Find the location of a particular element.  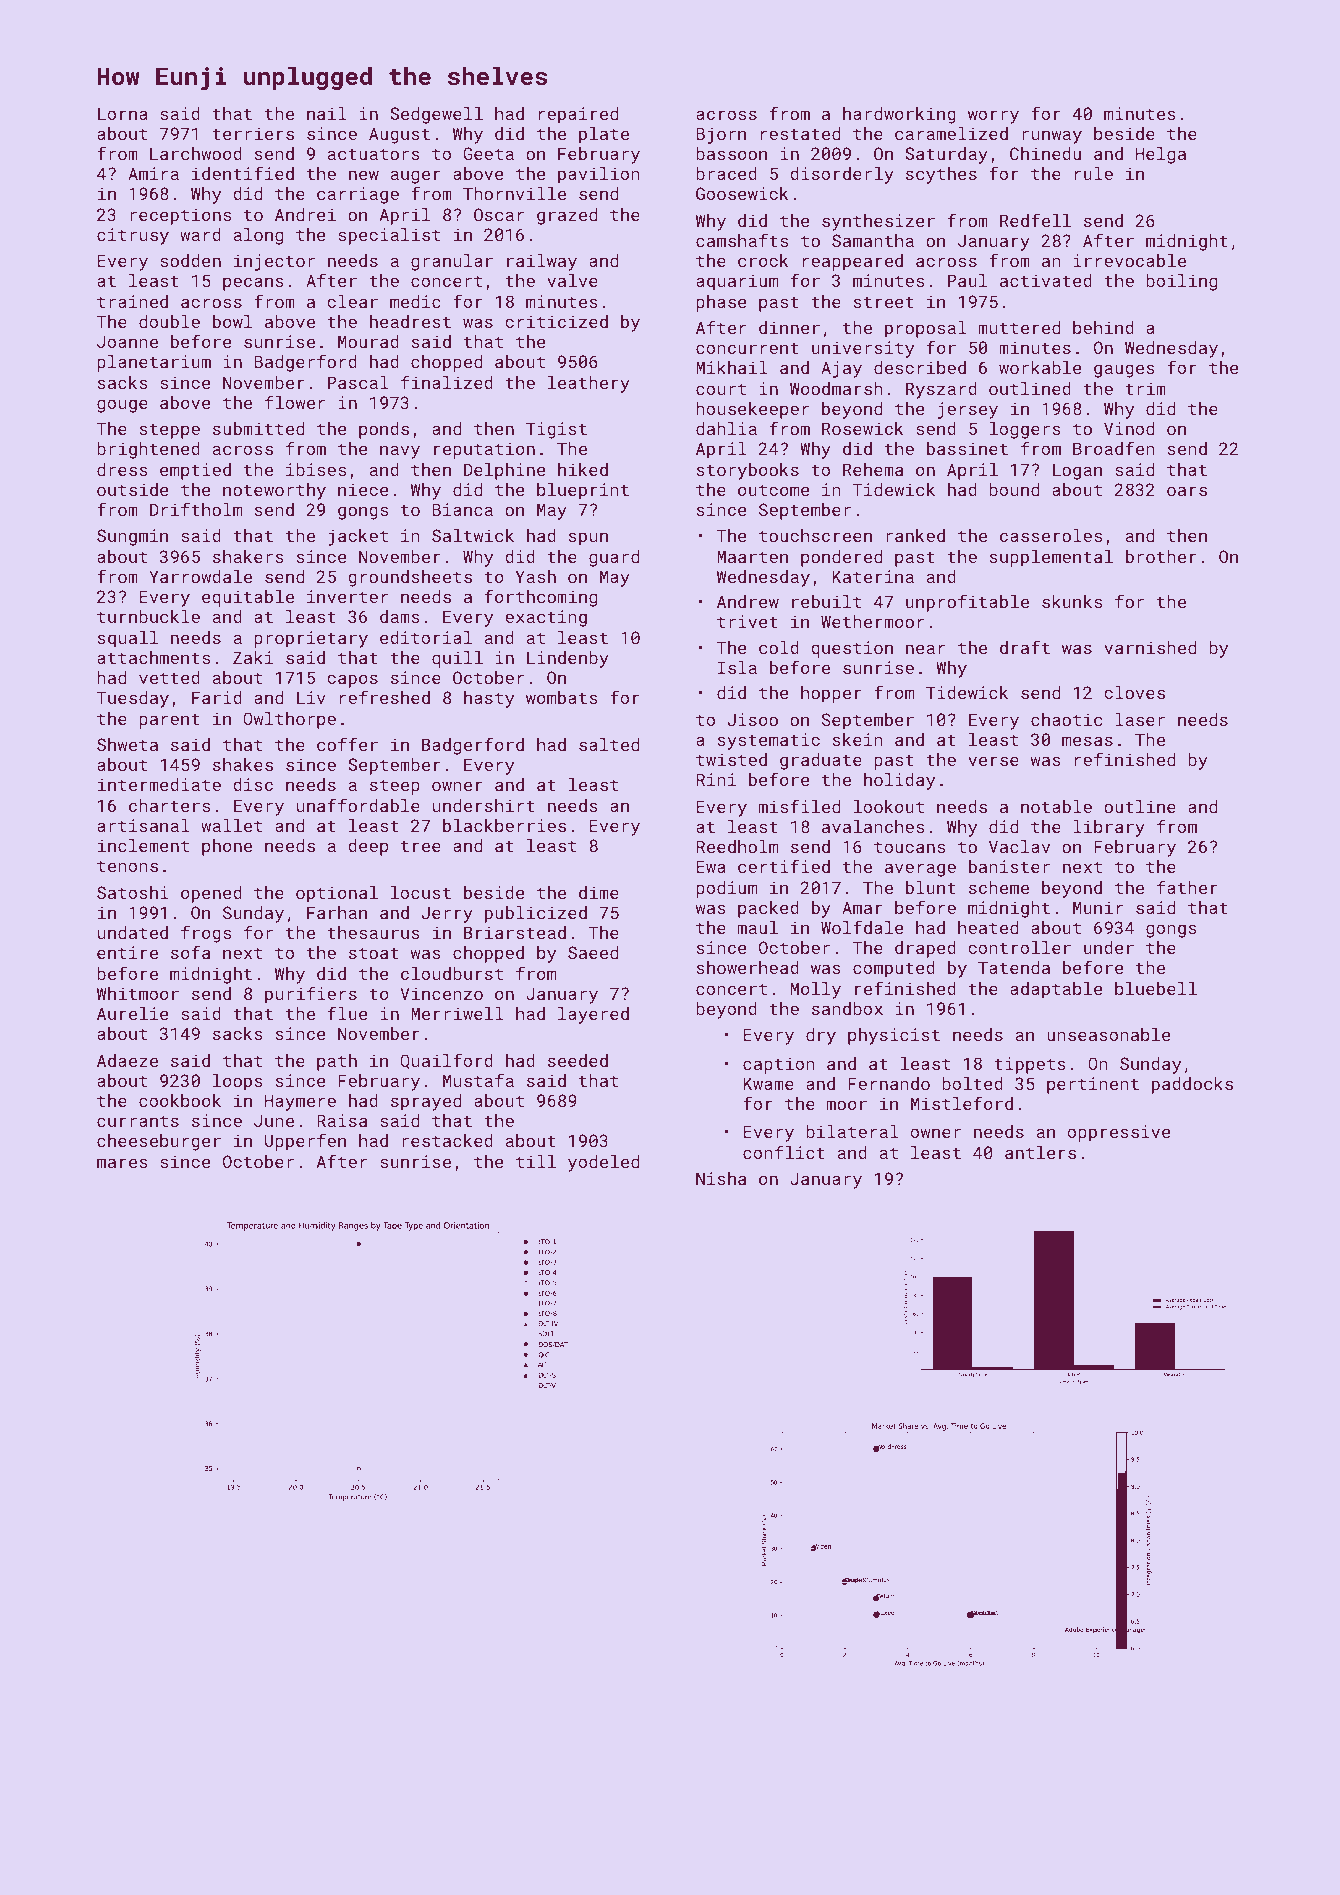

Munir is located at coordinates (1098, 907).
